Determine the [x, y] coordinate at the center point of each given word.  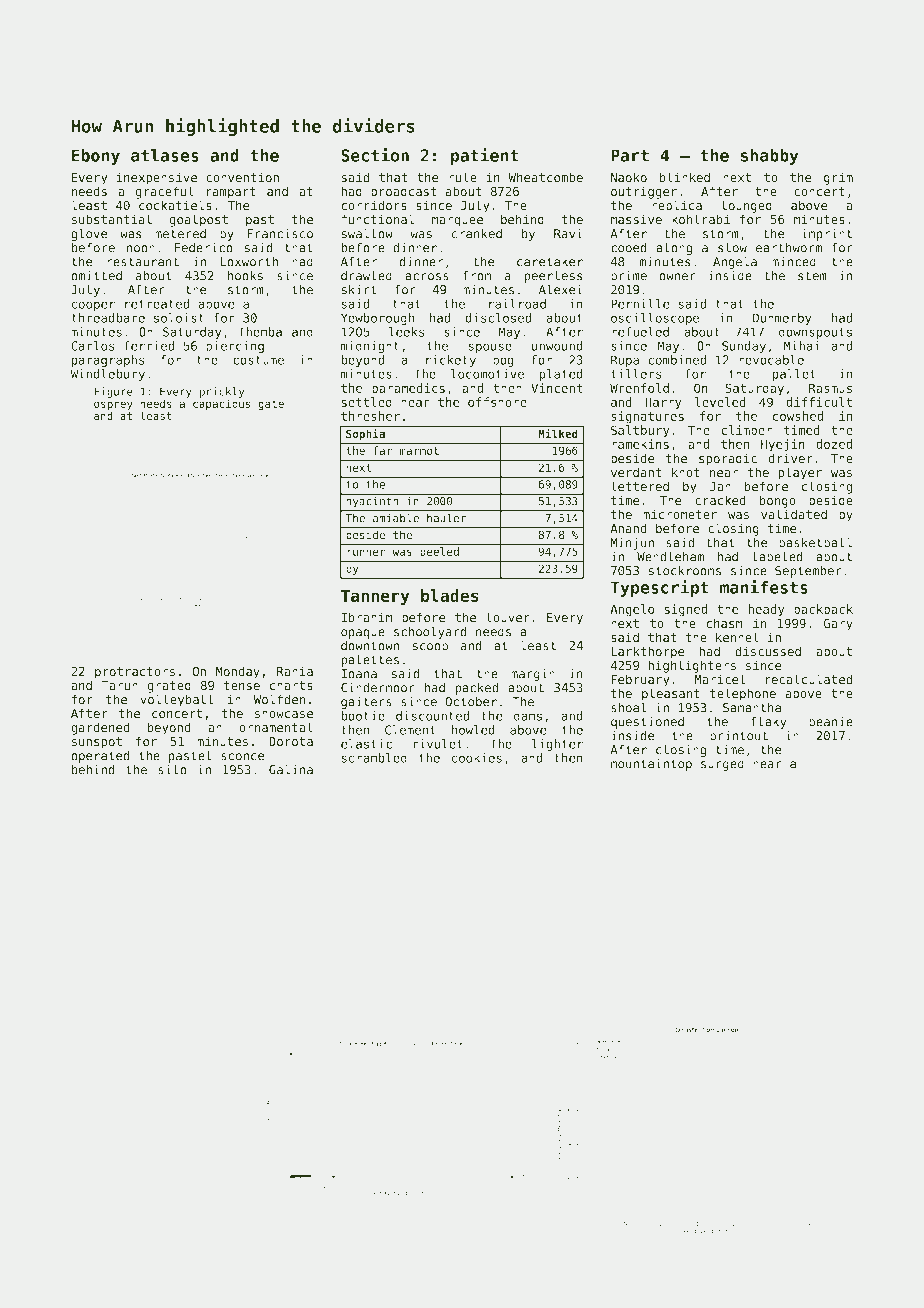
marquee [457, 222]
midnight [370, 347]
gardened [100, 728]
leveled [720, 402]
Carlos [93, 346]
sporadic [728, 459]
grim [838, 178]
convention [242, 177]
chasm [724, 623]
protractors [135, 673]
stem [812, 276]
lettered [640, 486]
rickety [451, 361]
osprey [113, 405]
